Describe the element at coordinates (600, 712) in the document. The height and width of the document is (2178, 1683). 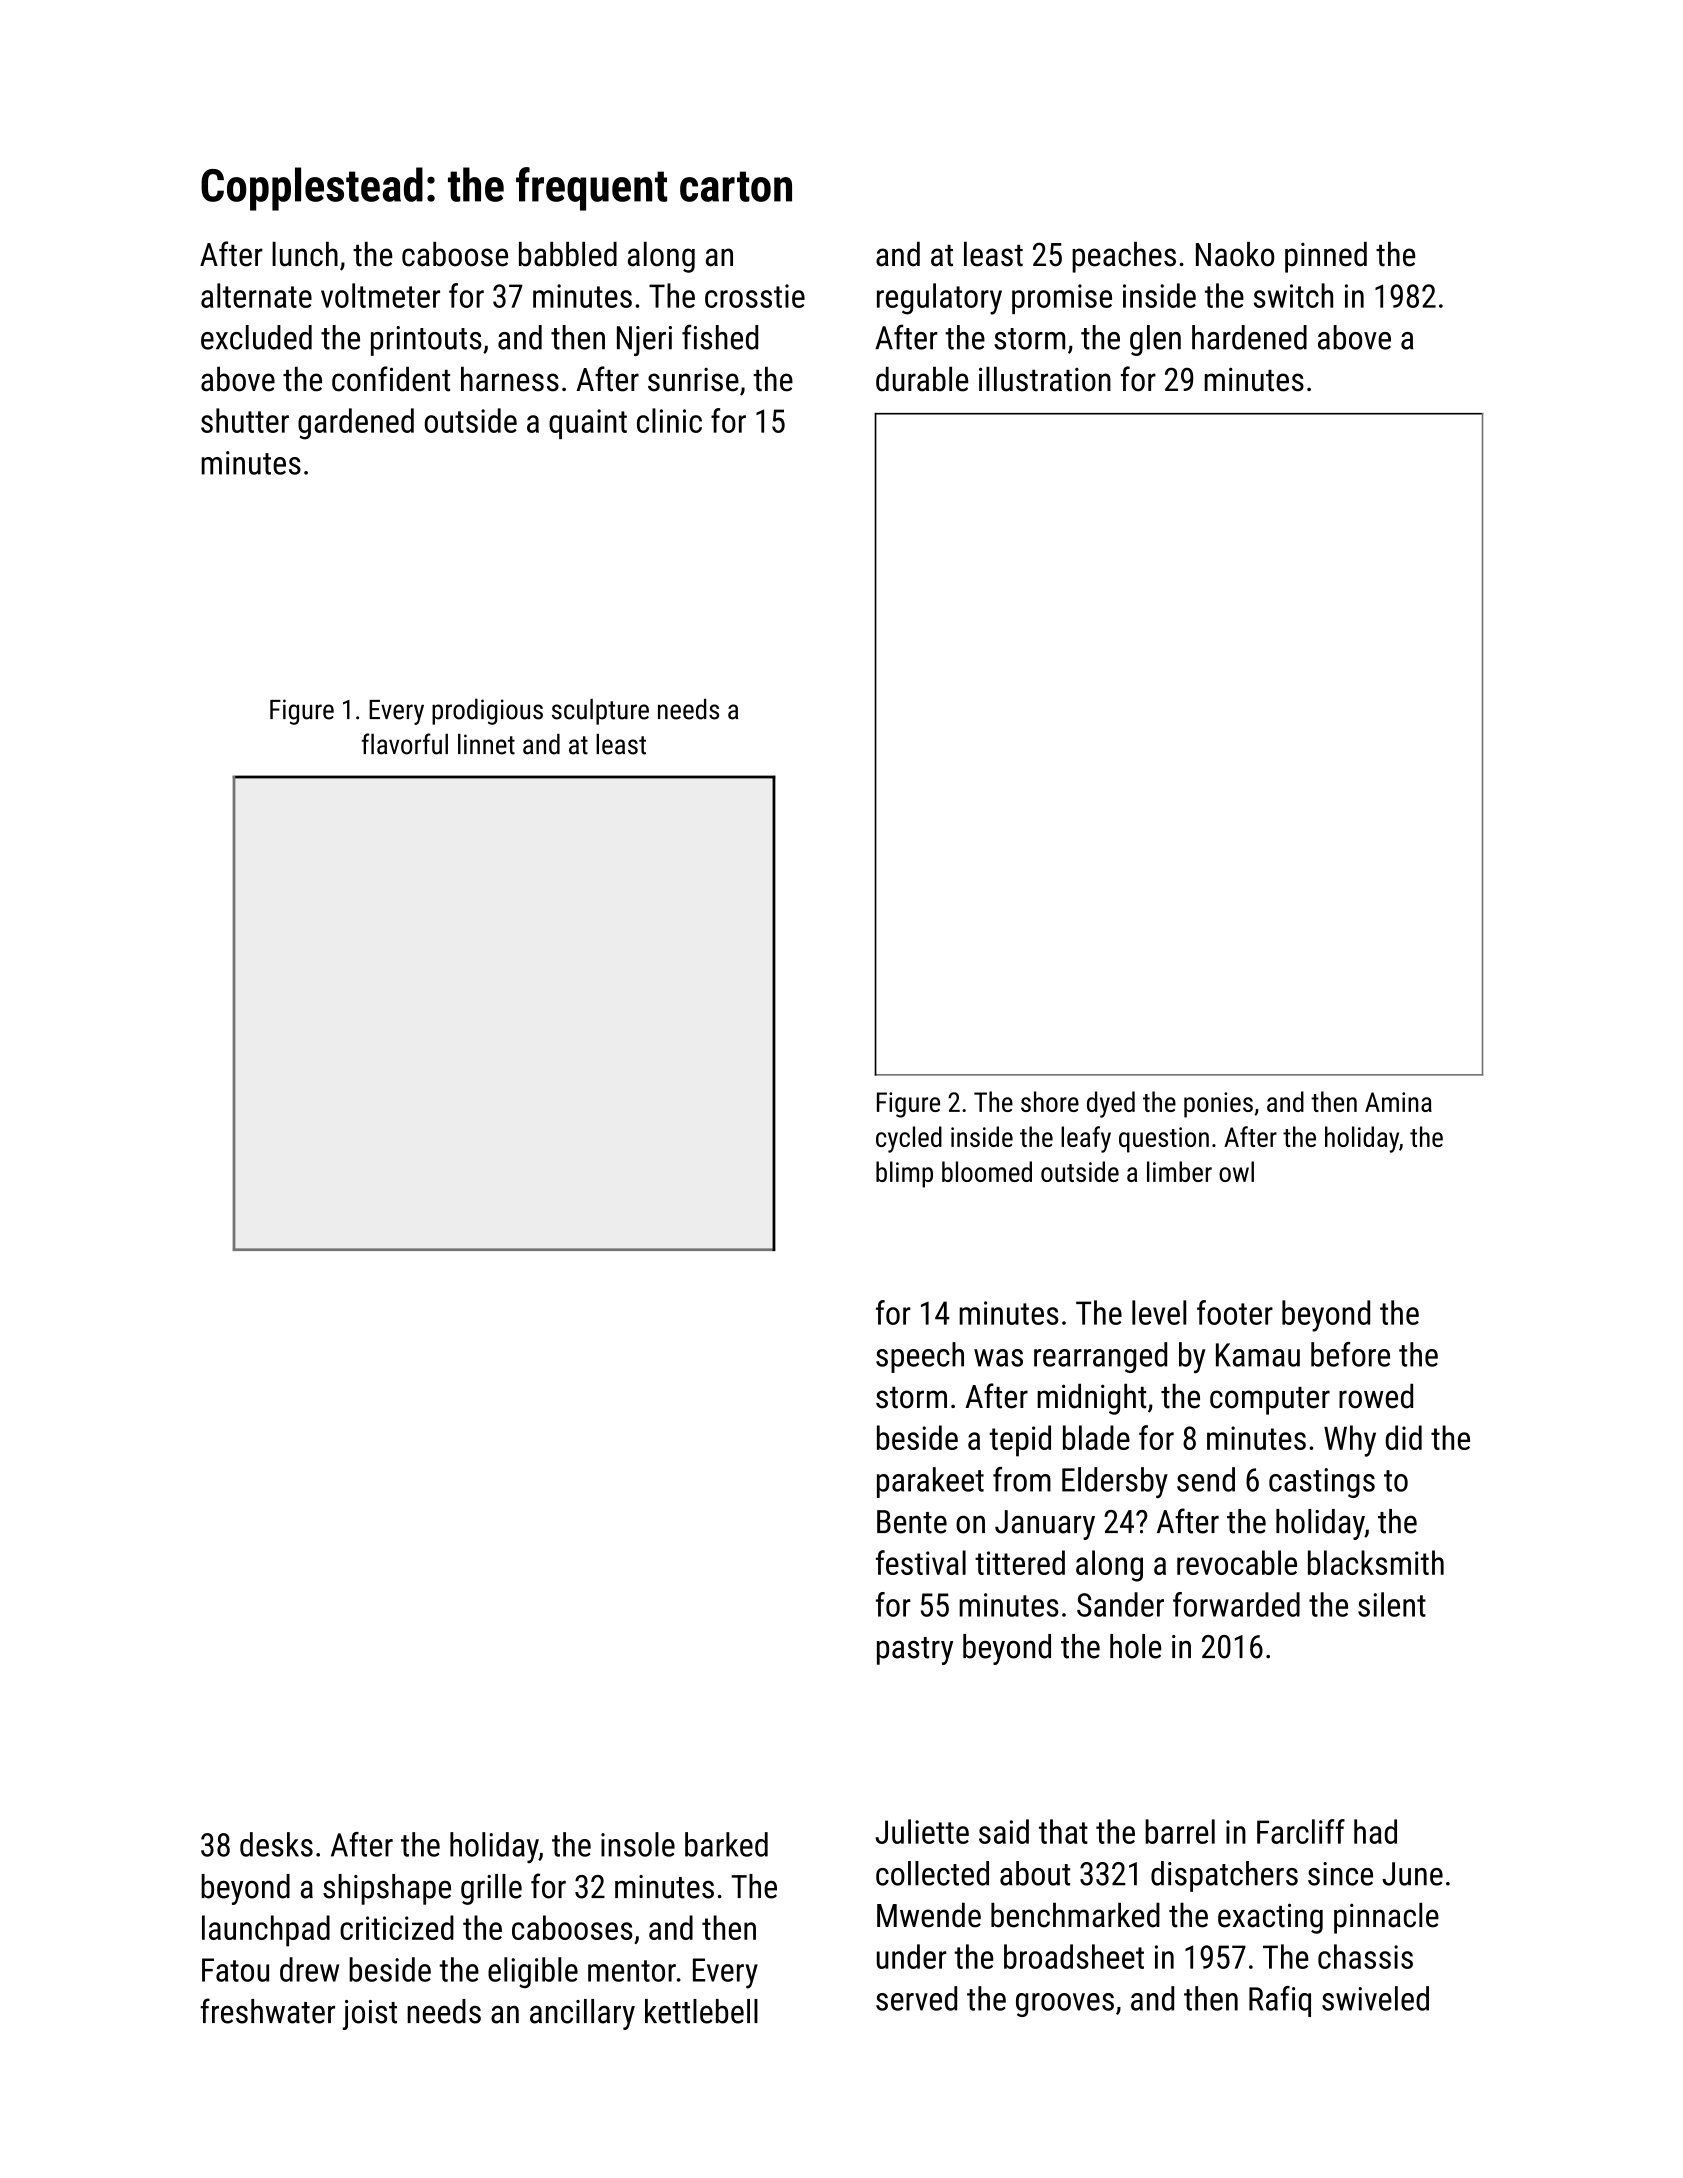
I see `sculpture` at that location.
